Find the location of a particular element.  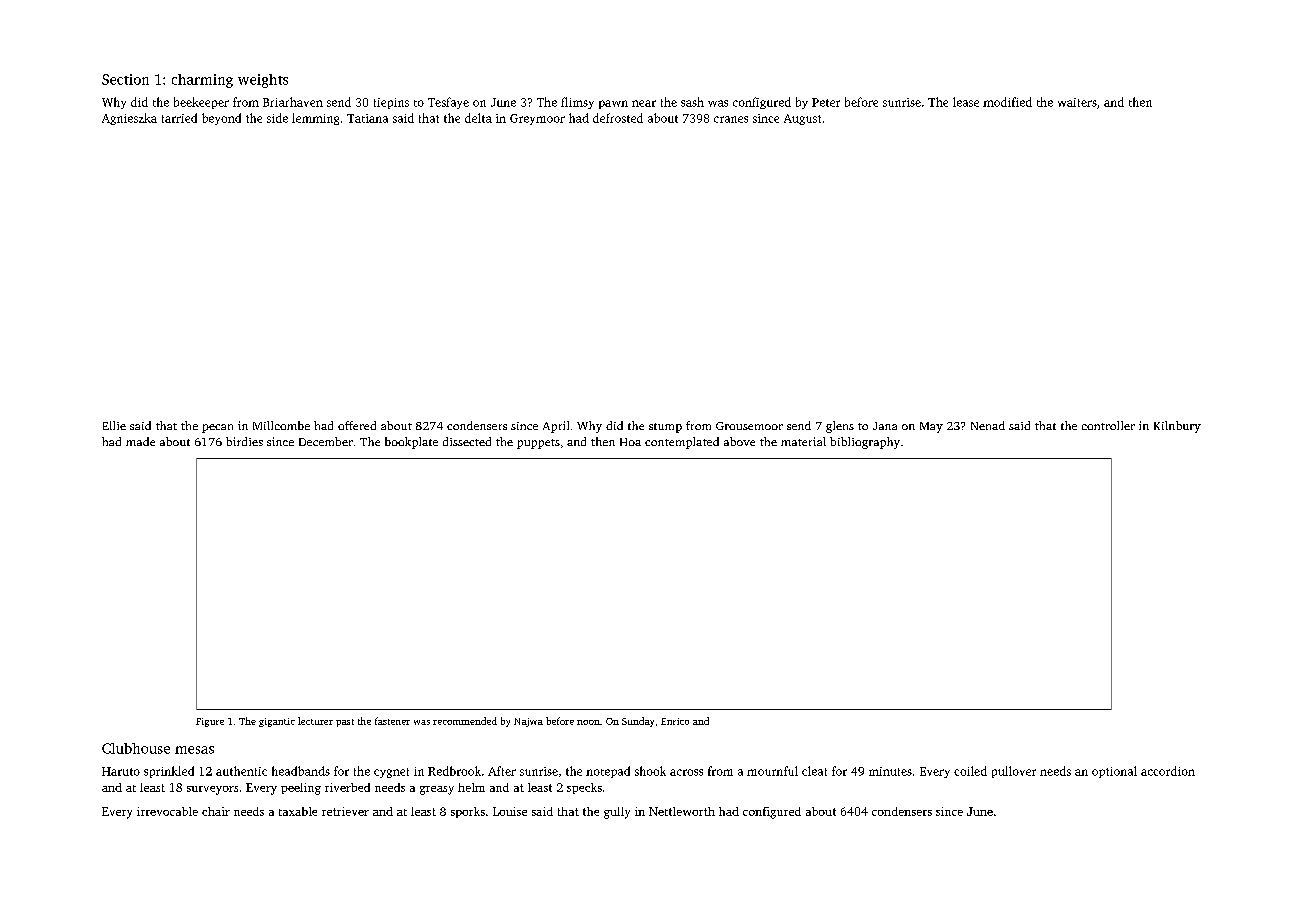

gully is located at coordinates (617, 813).
